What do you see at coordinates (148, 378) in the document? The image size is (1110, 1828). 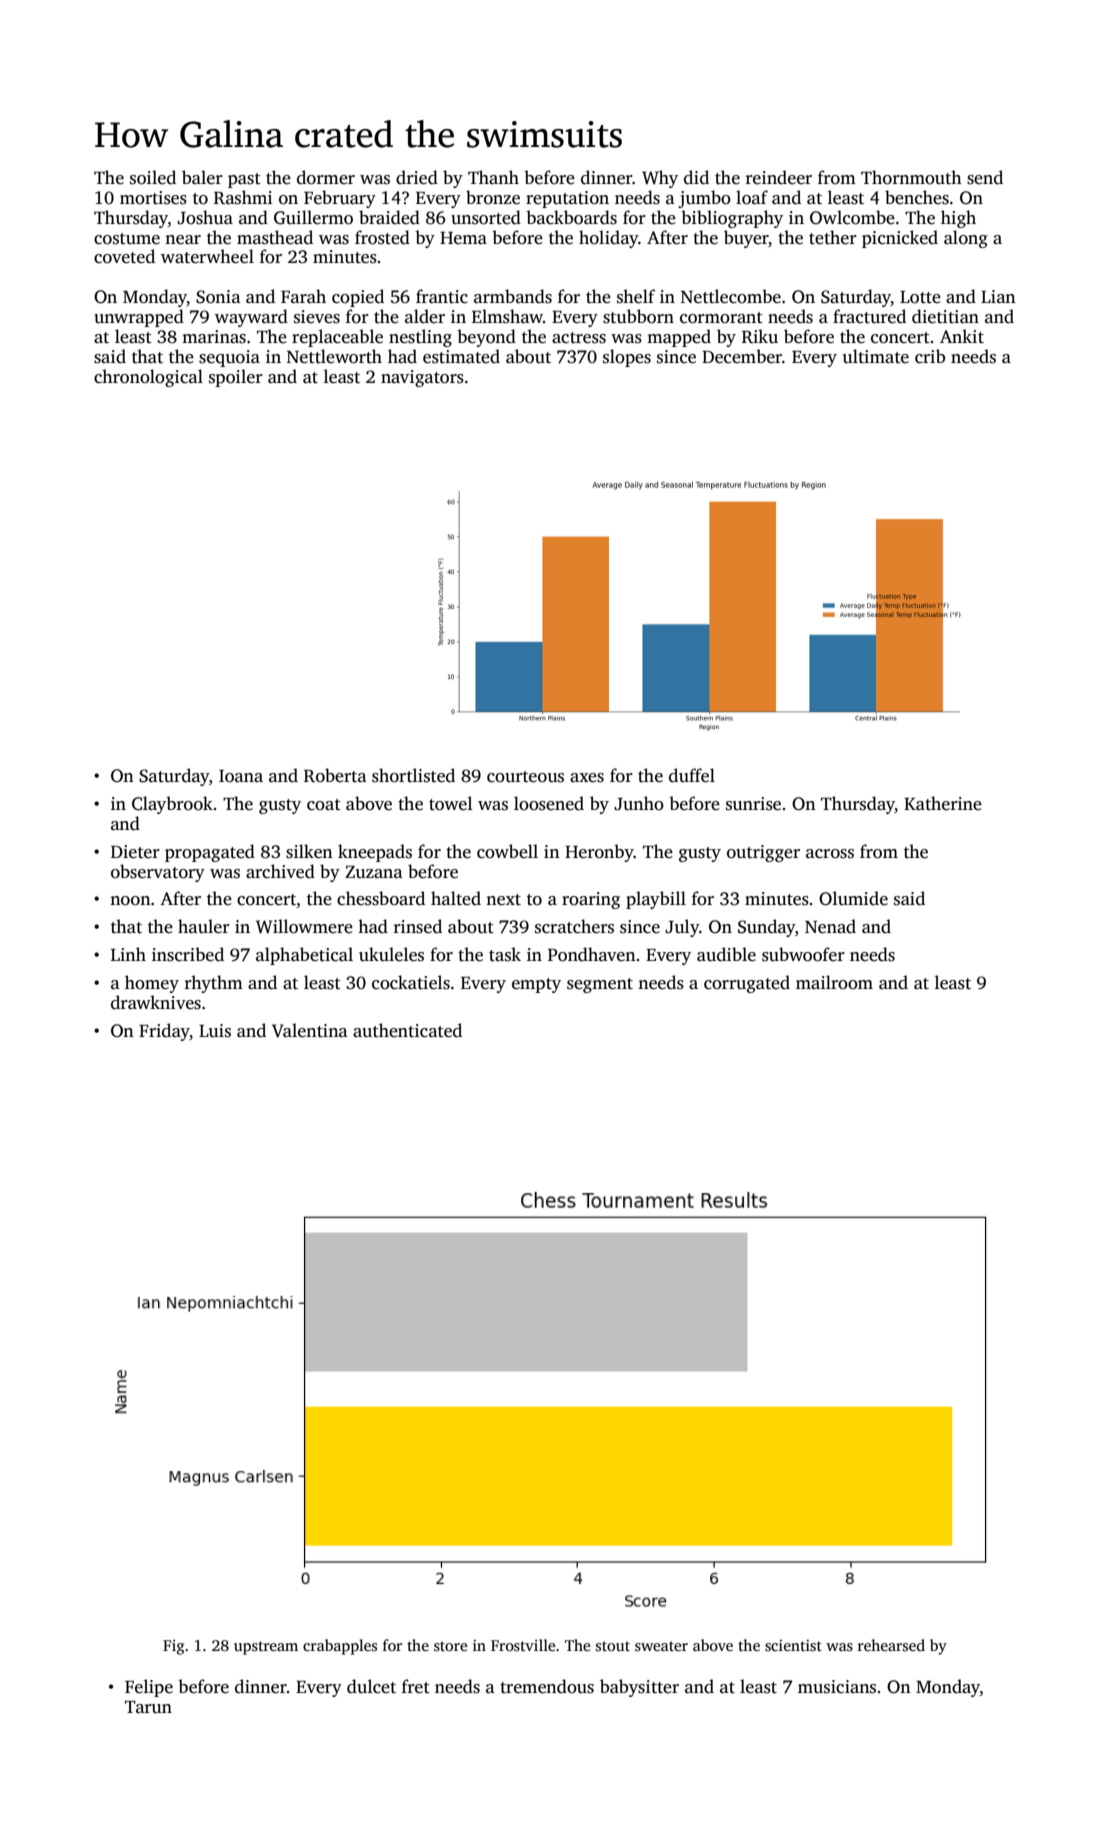 I see `chronological` at bounding box center [148, 378].
